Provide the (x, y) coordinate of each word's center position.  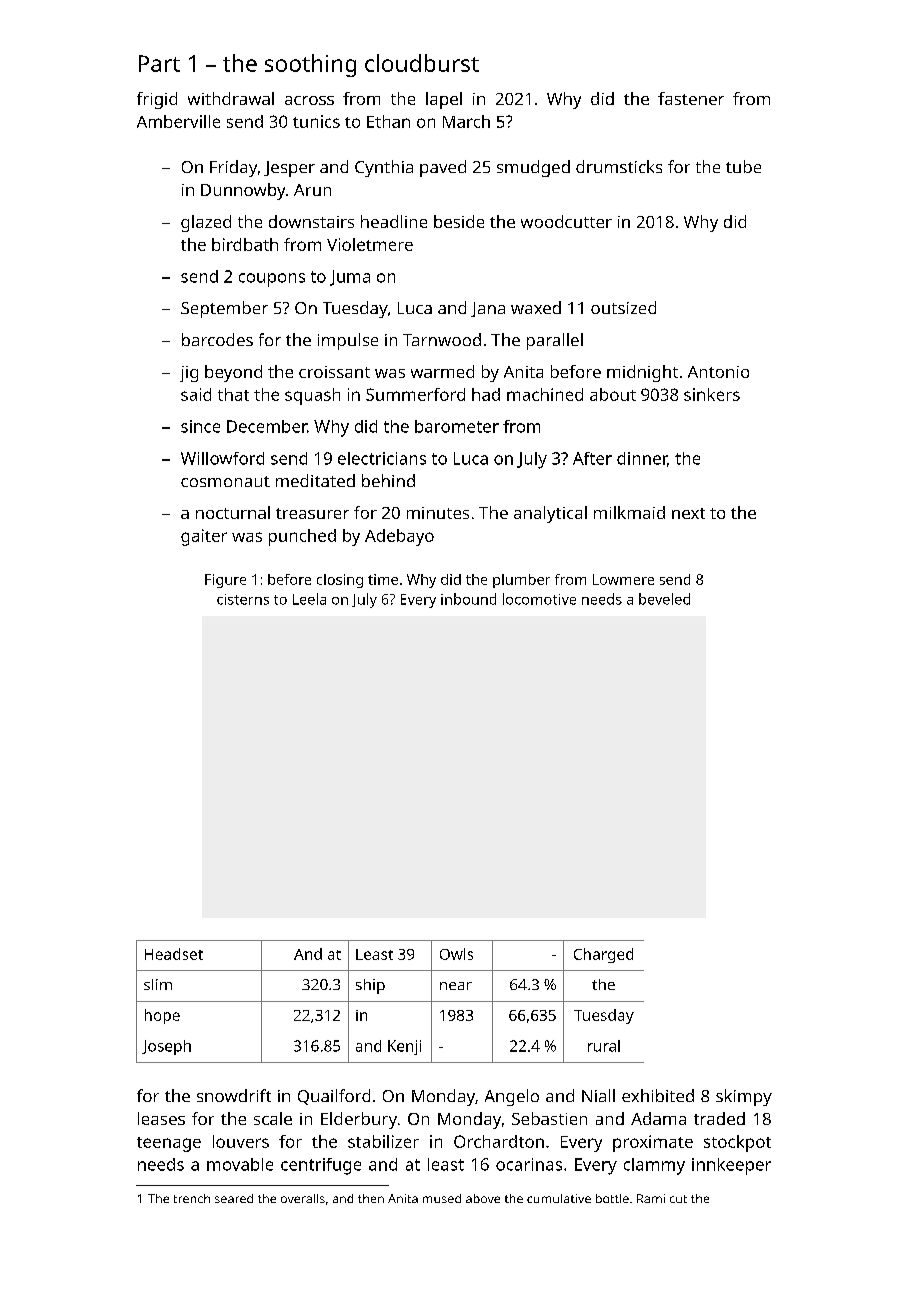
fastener (691, 98)
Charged (603, 955)
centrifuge (321, 1166)
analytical (550, 514)
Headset (174, 954)
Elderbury (359, 1120)
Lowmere (623, 579)
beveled (664, 599)
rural (604, 1046)
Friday (233, 168)
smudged (533, 168)
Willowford (222, 458)
